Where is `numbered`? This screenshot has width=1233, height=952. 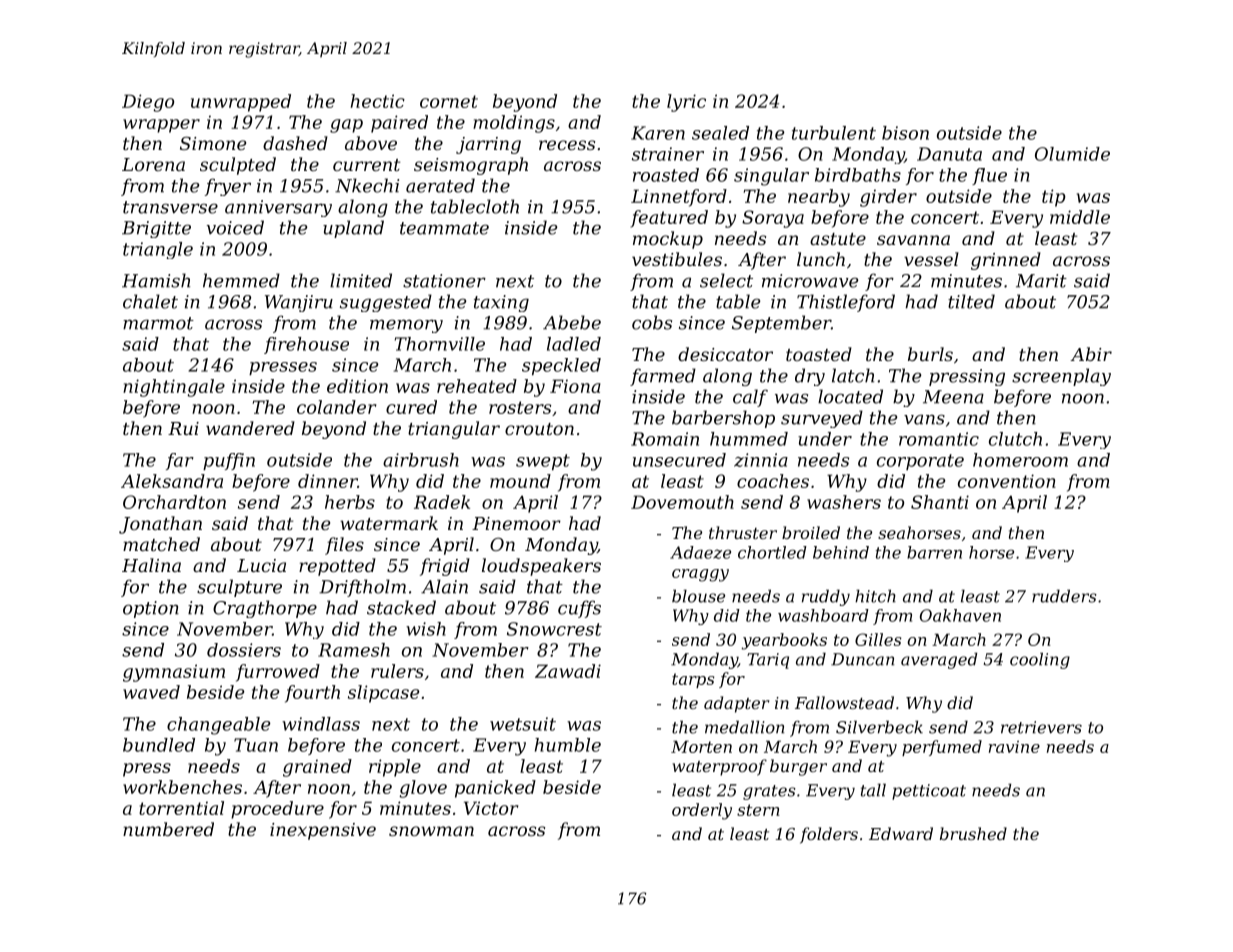
numbered is located at coordinates (168, 829).
